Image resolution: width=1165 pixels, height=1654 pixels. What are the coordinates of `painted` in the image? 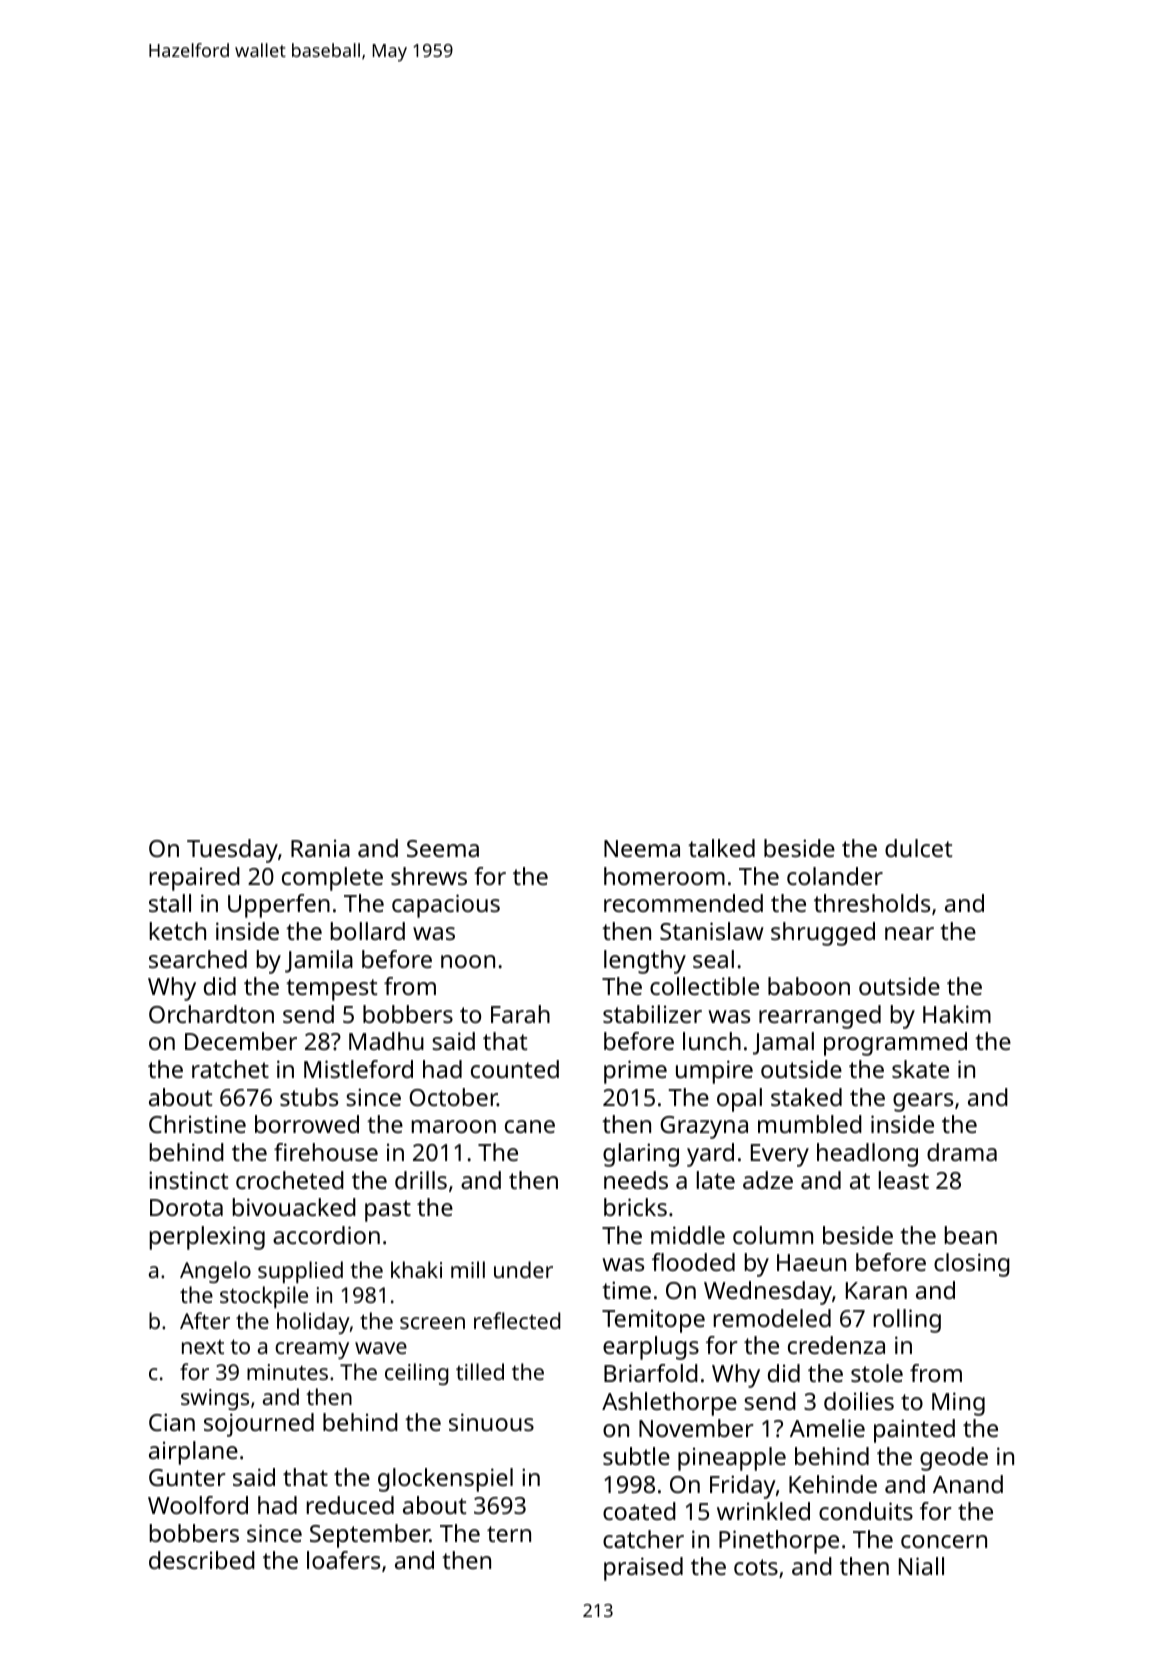 It's located at (914, 1431).
